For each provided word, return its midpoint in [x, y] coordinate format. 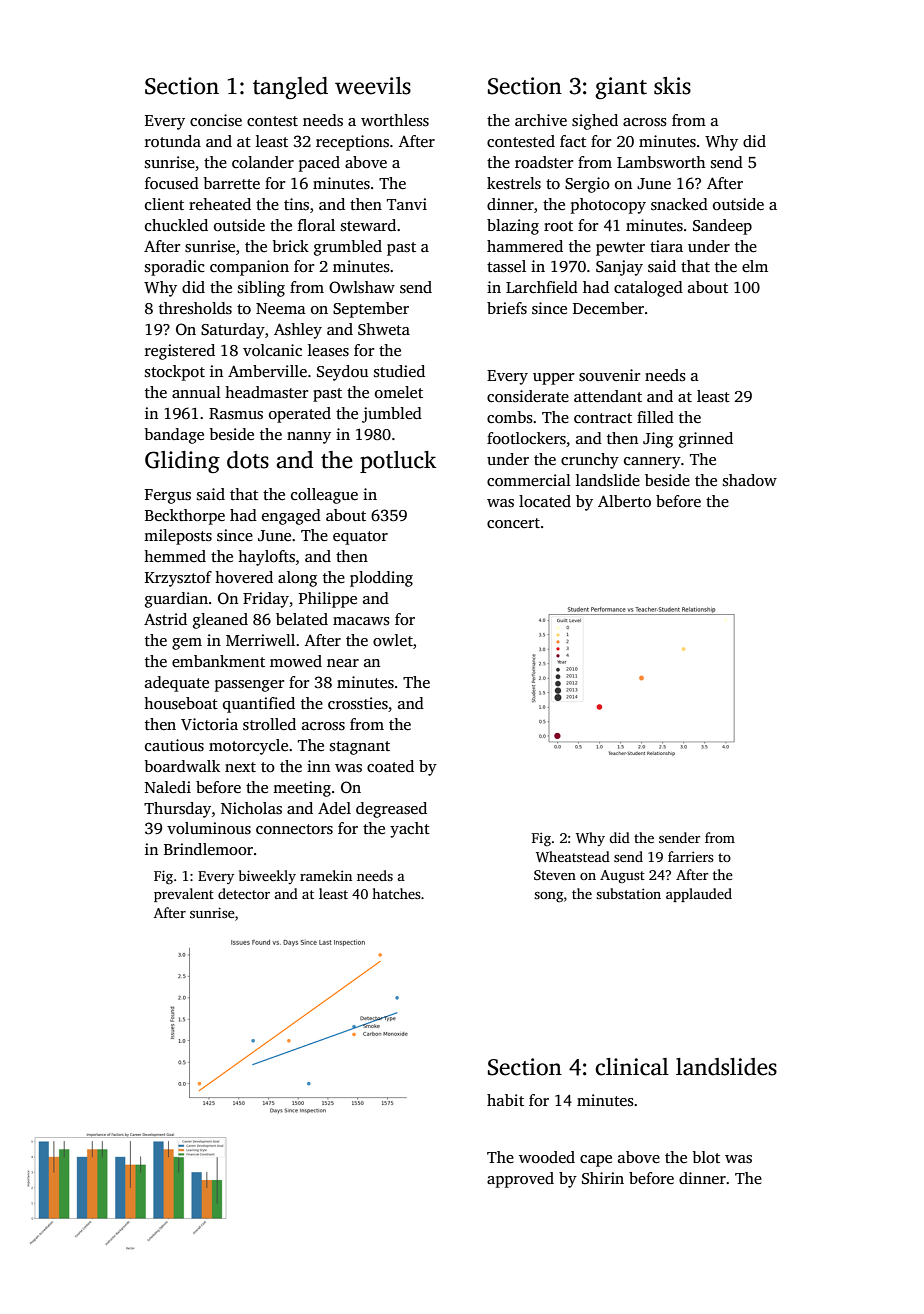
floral [316, 225]
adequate [177, 684]
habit [505, 1100]
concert [513, 523]
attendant [608, 396]
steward [368, 225]
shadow [750, 480]
